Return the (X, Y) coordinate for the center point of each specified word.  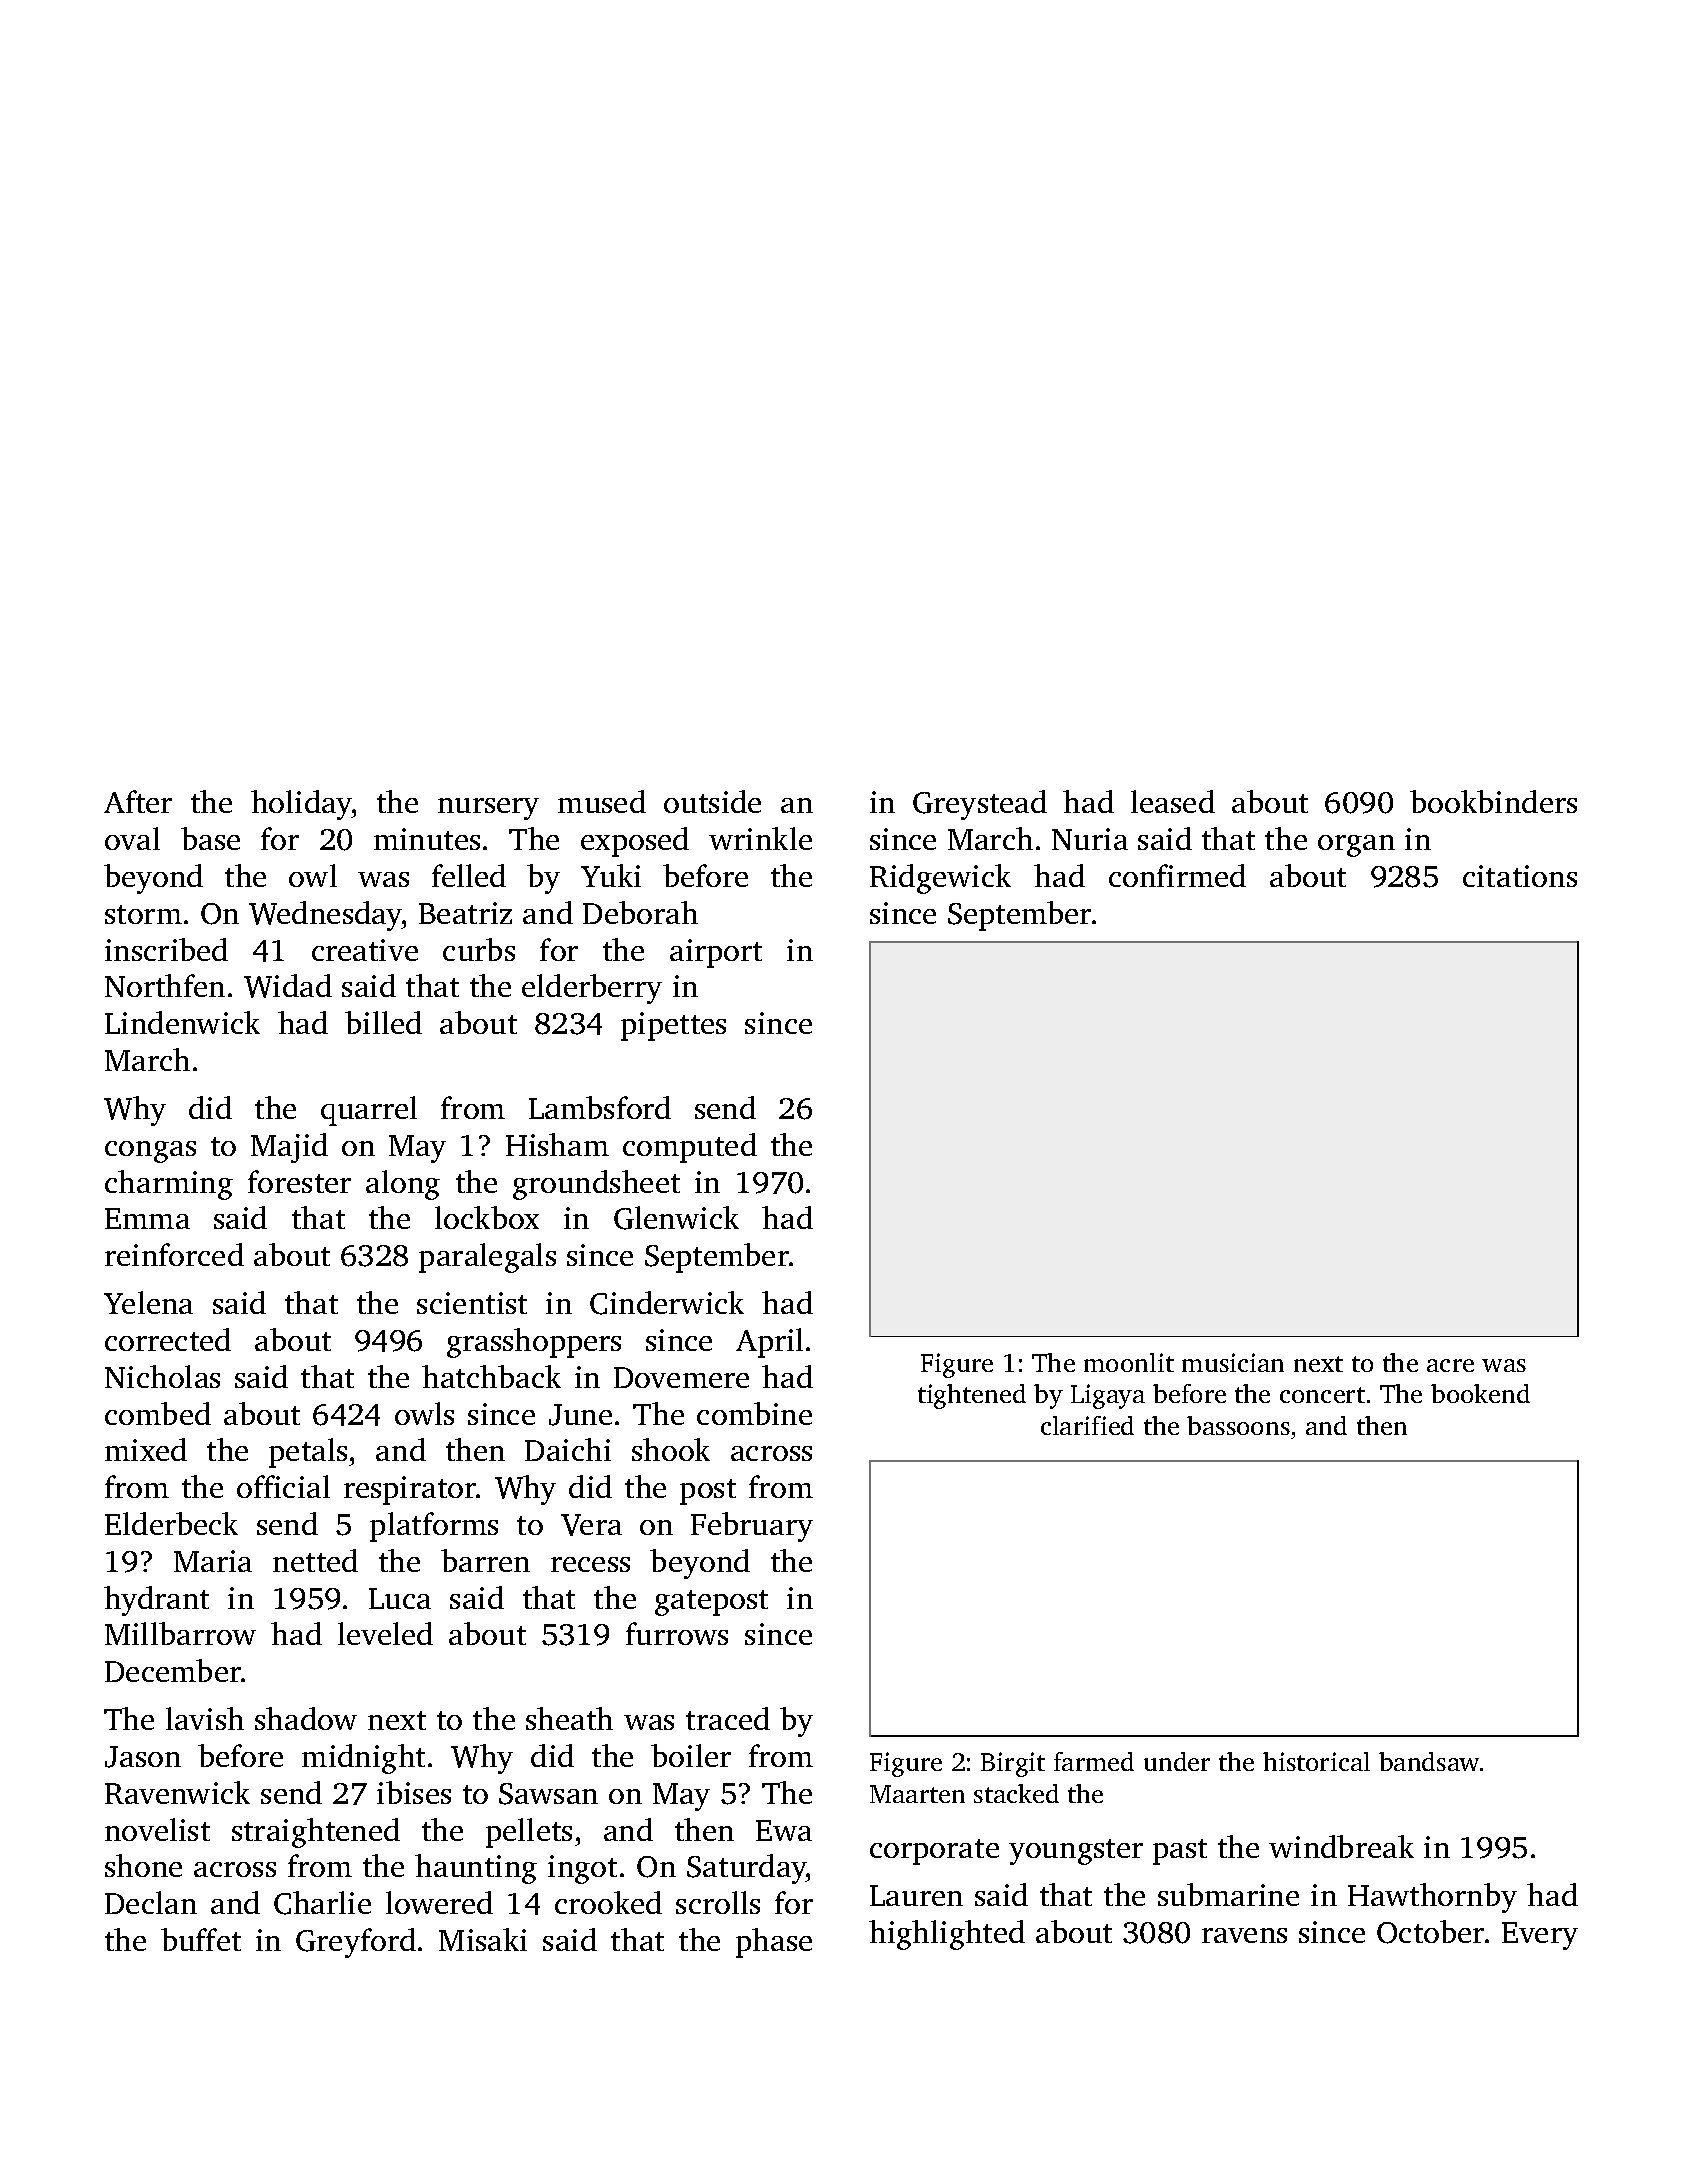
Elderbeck (171, 1523)
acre (1450, 1365)
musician (1233, 1362)
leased (1173, 801)
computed (690, 1148)
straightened (316, 1833)
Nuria (1090, 839)
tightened (972, 1396)
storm (143, 914)
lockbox (487, 1217)
